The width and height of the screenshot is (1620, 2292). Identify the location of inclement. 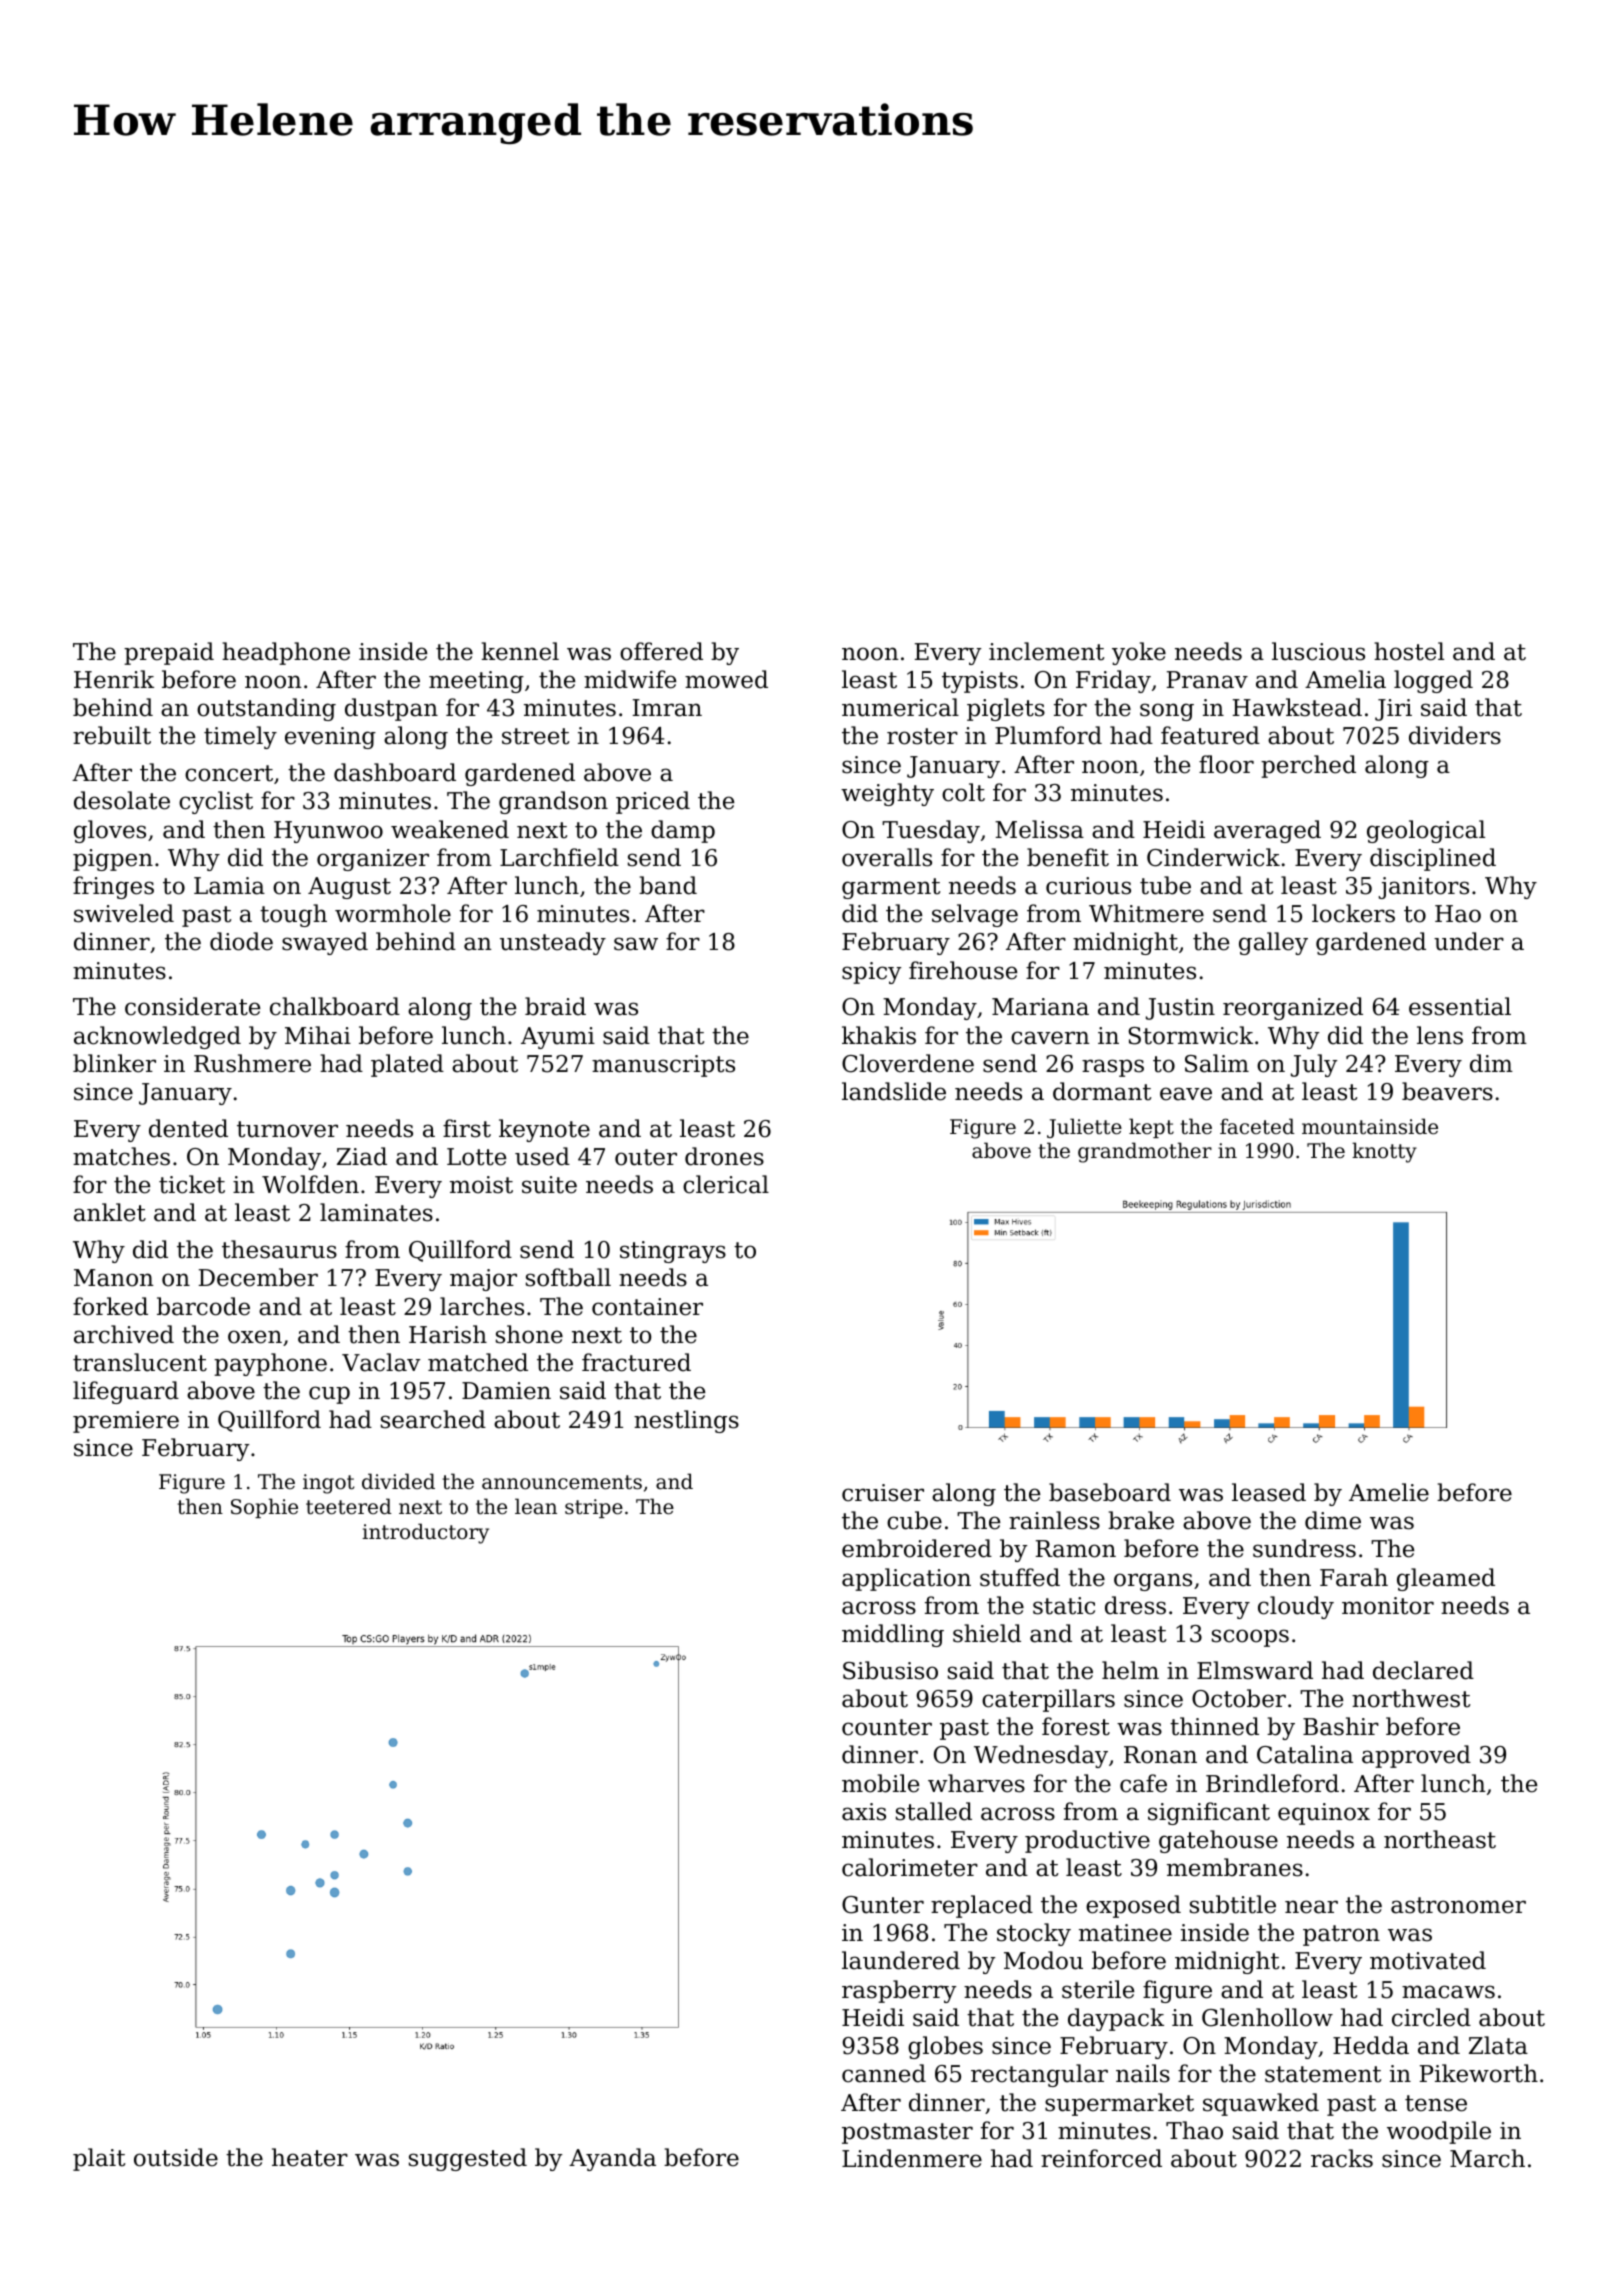
(1046, 651).
